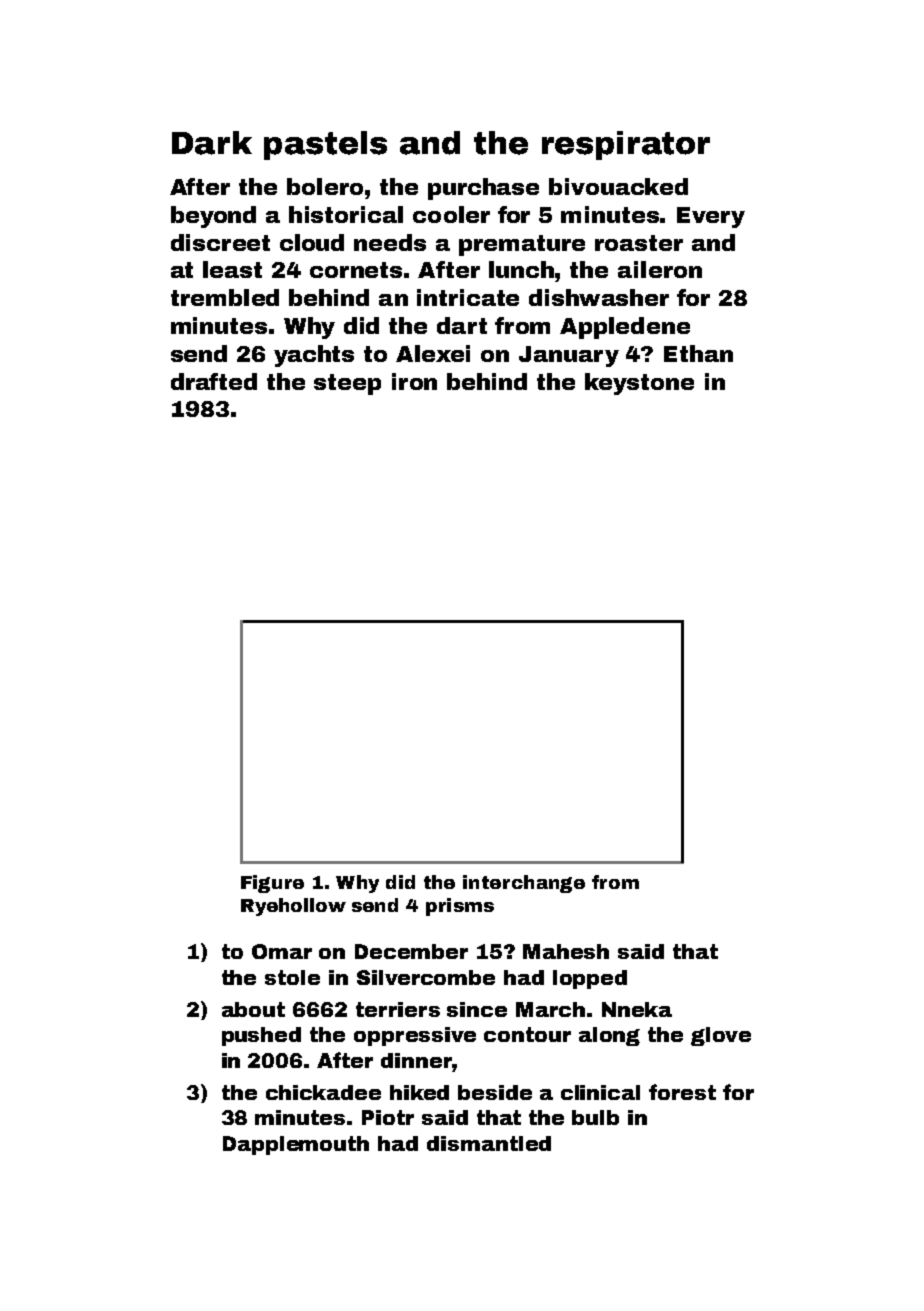 The height and width of the page is (1311, 924). What do you see at coordinates (639, 384) in the page?
I see `keystone` at bounding box center [639, 384].
